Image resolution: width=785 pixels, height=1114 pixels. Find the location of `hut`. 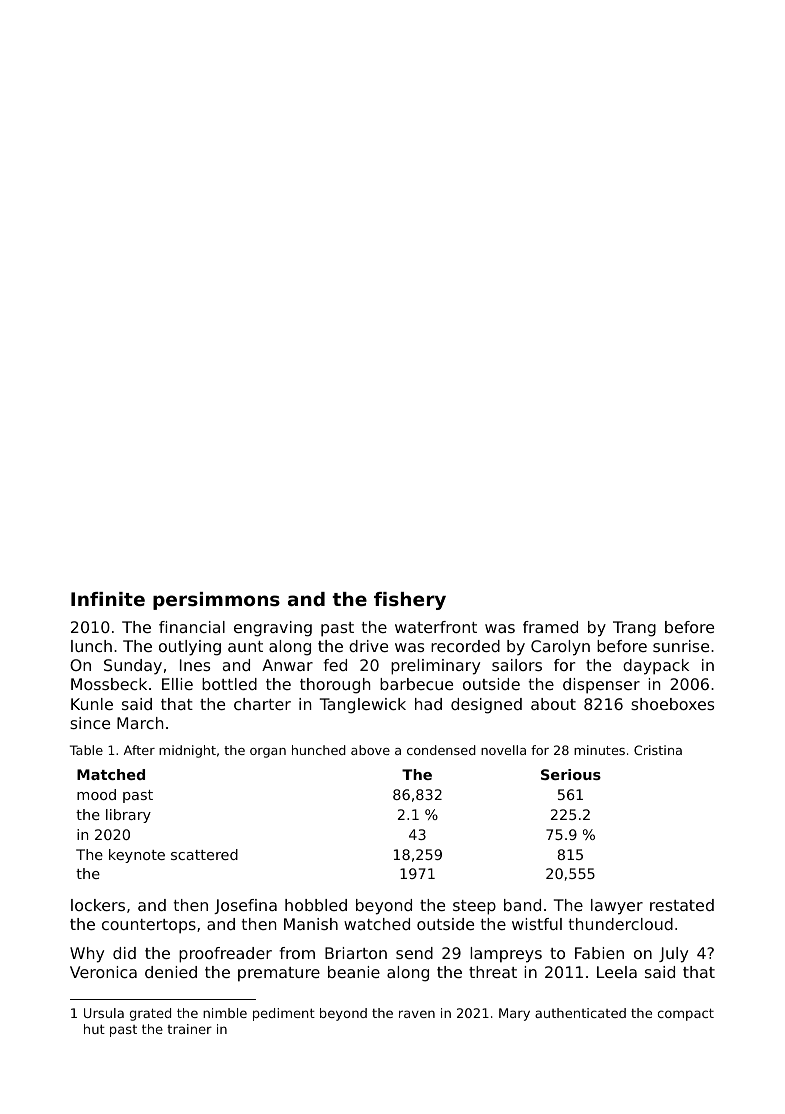

hut is located at coordinates (94, 1029).
